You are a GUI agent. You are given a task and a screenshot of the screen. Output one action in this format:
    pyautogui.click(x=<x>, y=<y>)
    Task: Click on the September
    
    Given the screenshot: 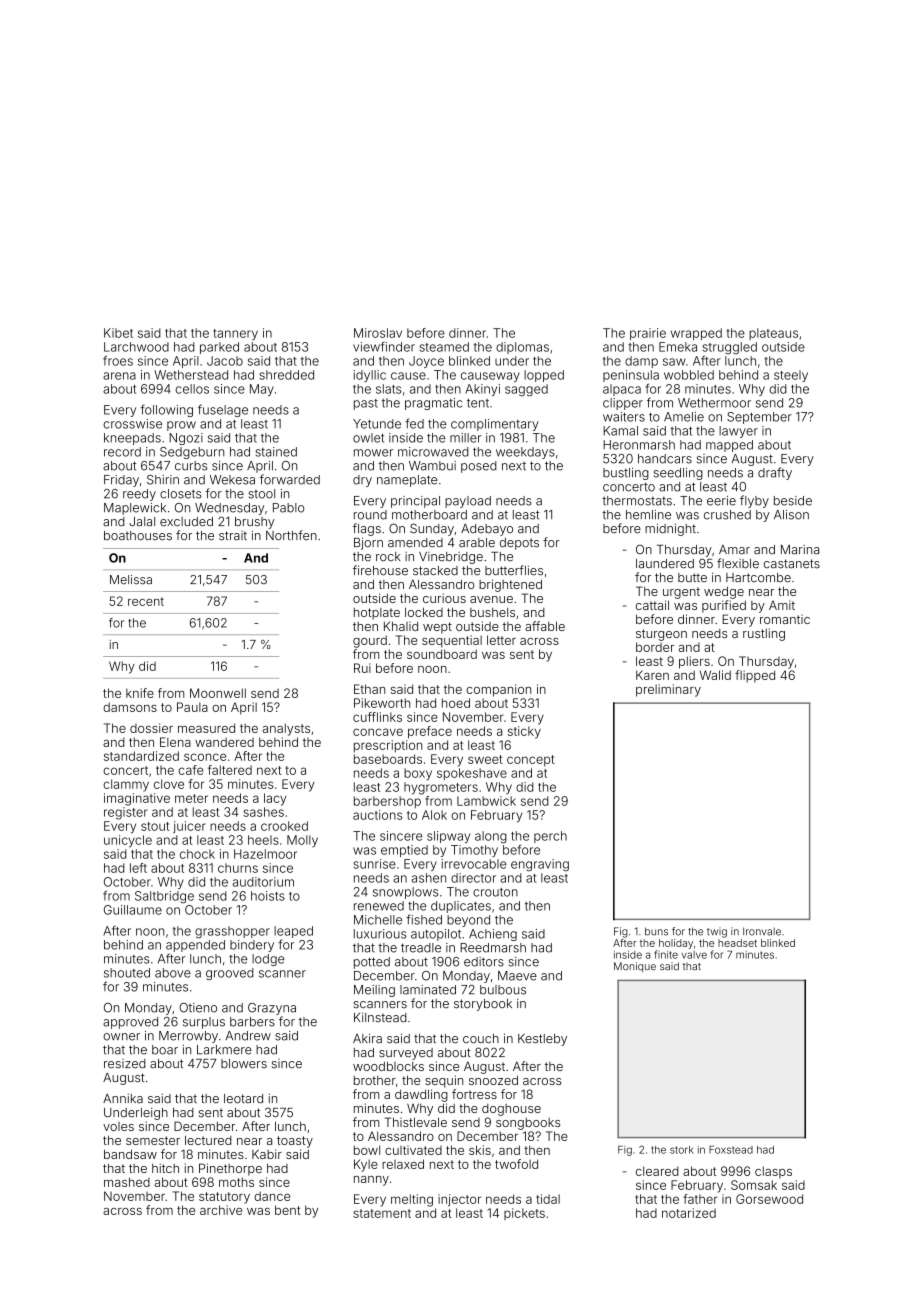 What is the action you would take?
    pyautogui.click(x=759, y=418)
